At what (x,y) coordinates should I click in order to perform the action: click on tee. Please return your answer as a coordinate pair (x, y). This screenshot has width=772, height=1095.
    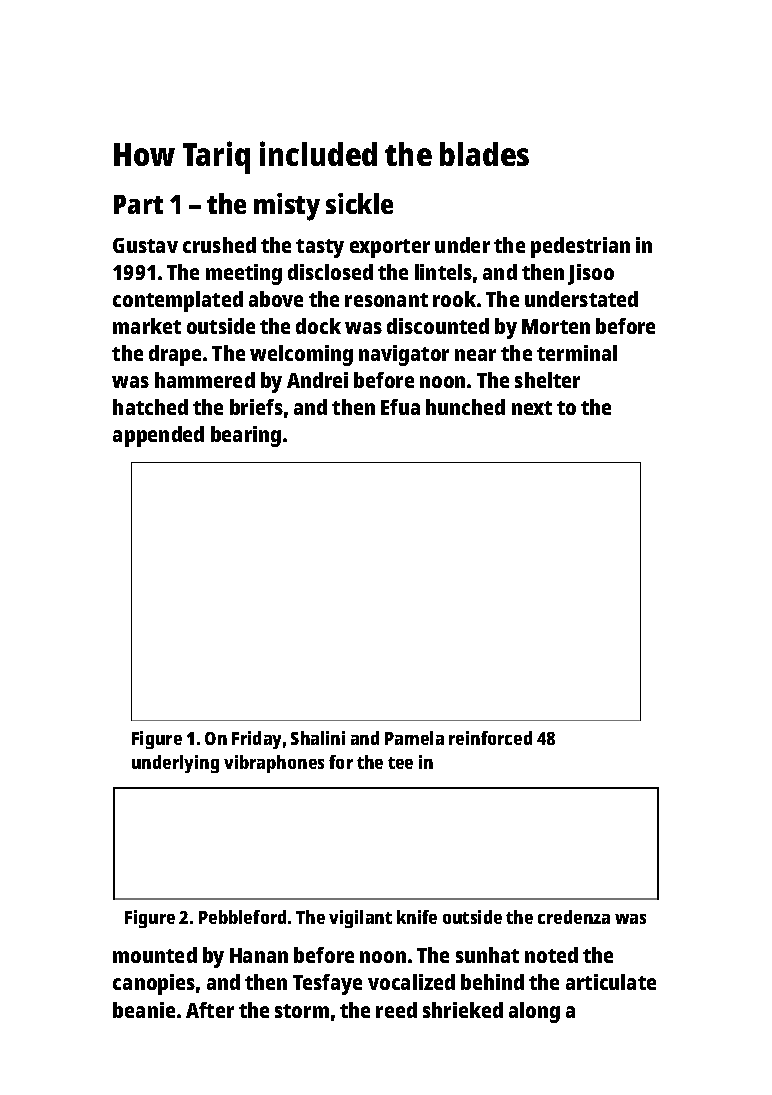
    Looking at the image, I should click on (400, 763).
